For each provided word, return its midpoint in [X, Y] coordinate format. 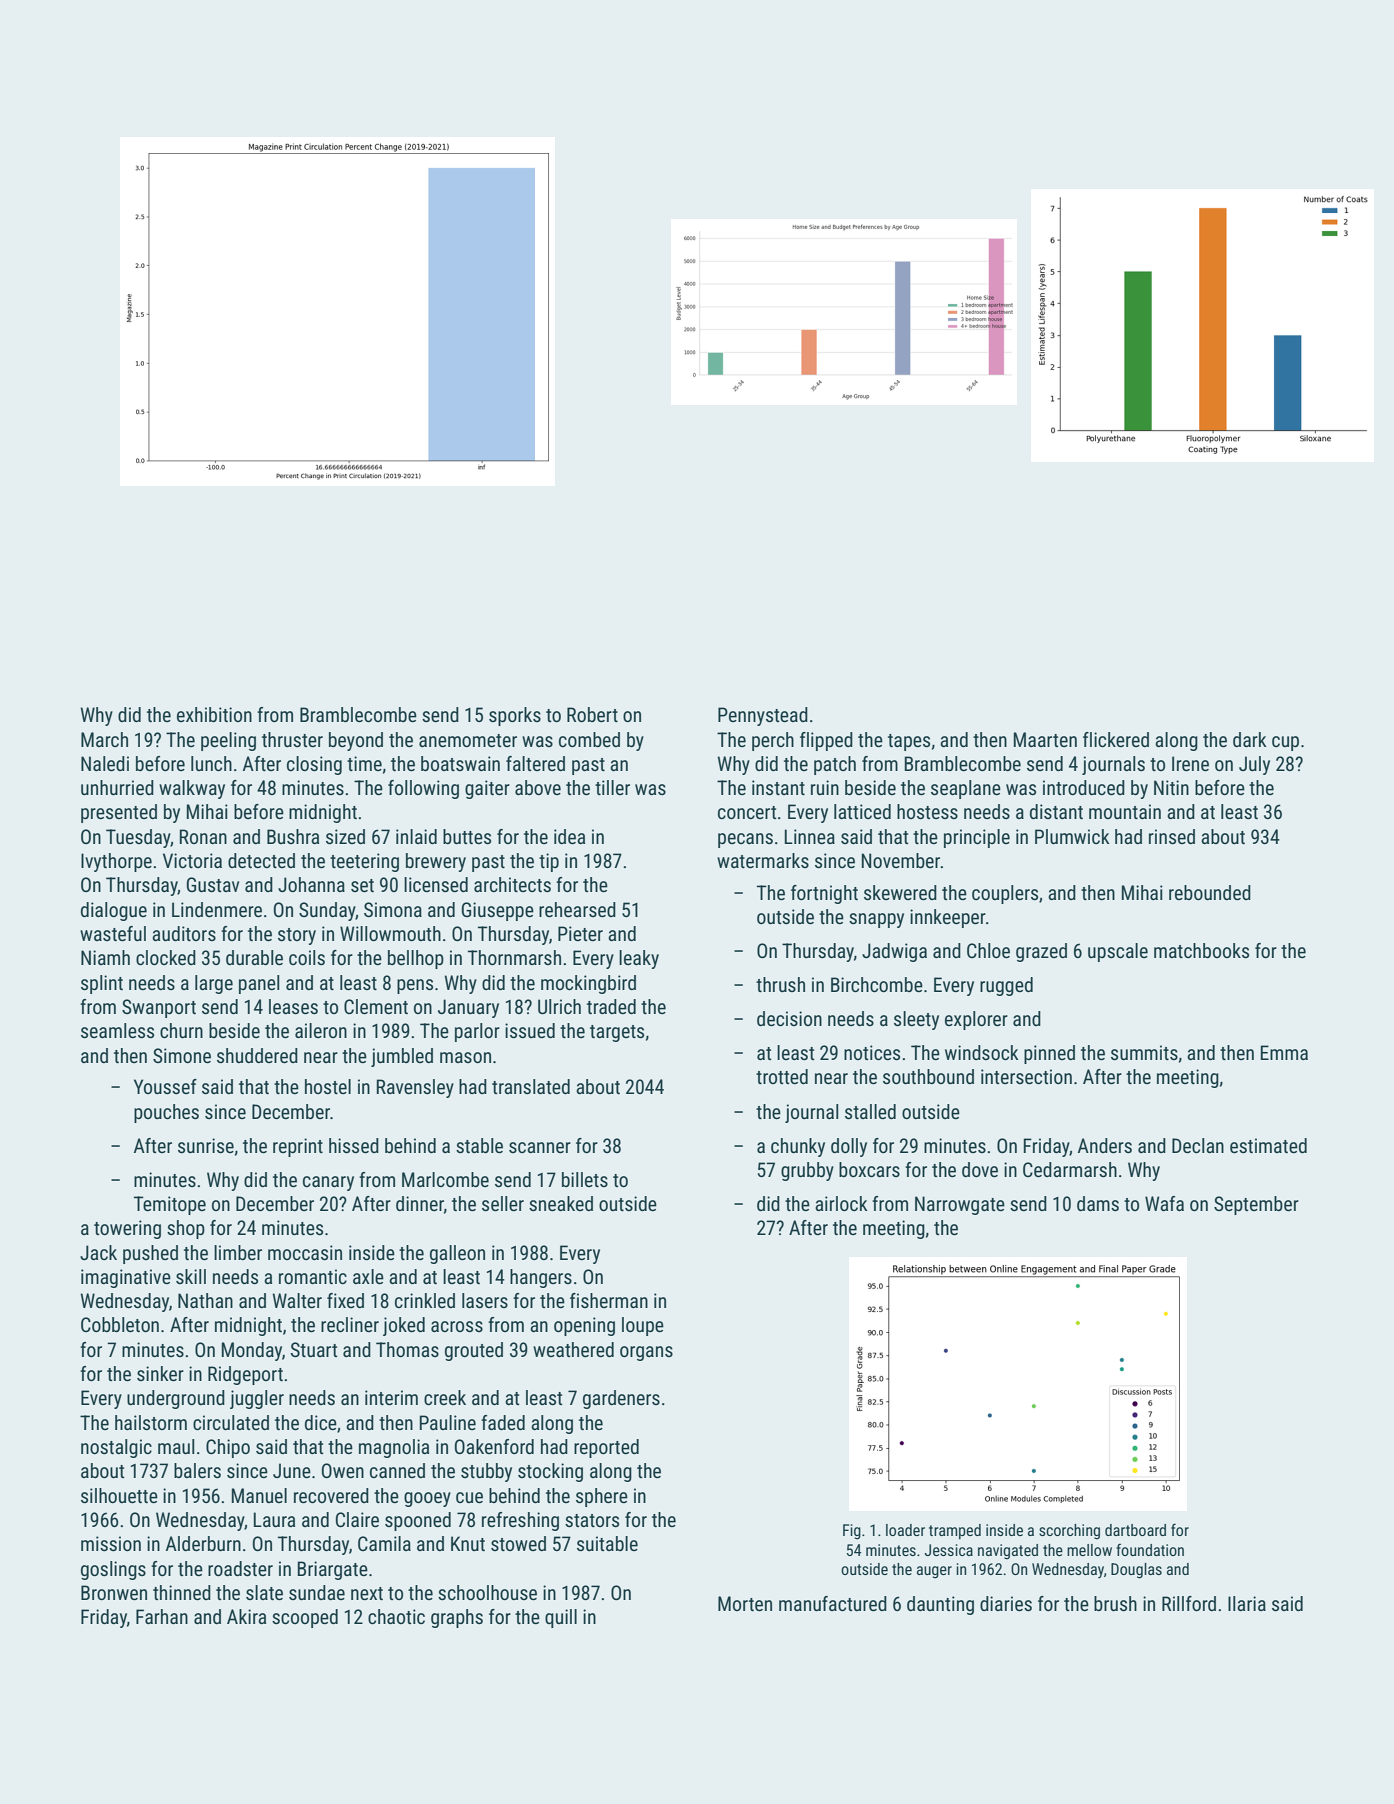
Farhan [162, 1616]
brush [1115, 1603]
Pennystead [763, 716]
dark [1250, 739]
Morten [745, 1603]
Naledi [105, 763]
